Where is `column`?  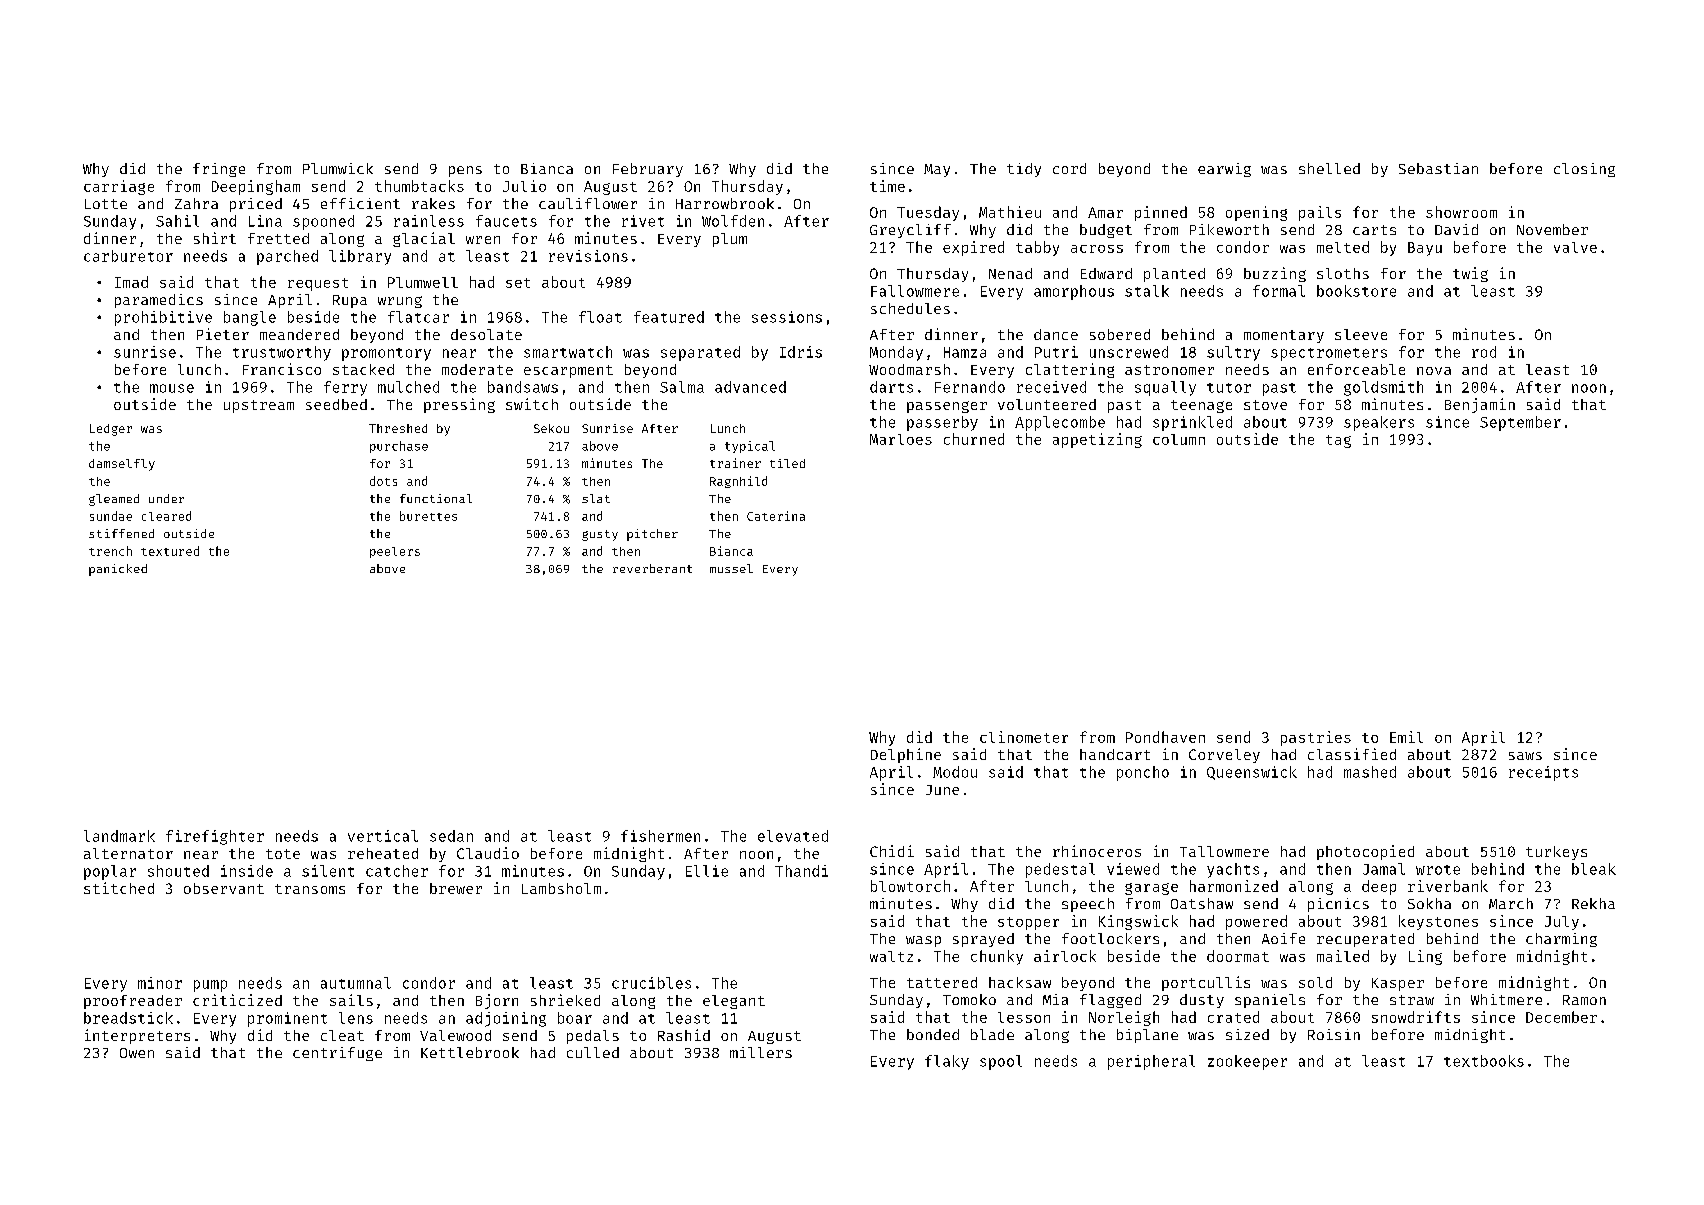
column is located at coordinates (1179, 439).
